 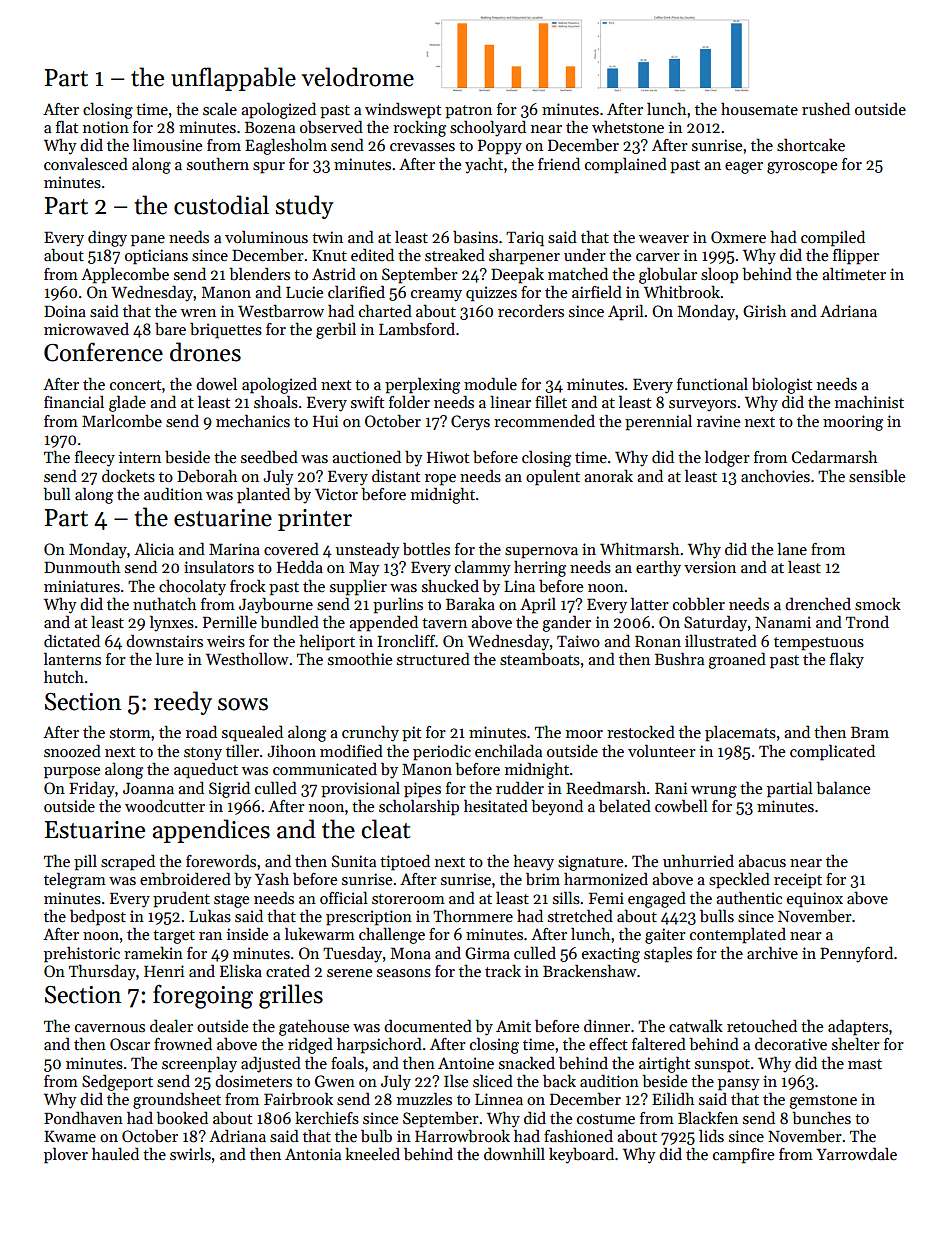 I want to click on groaned, so click(x=737, y=660).
